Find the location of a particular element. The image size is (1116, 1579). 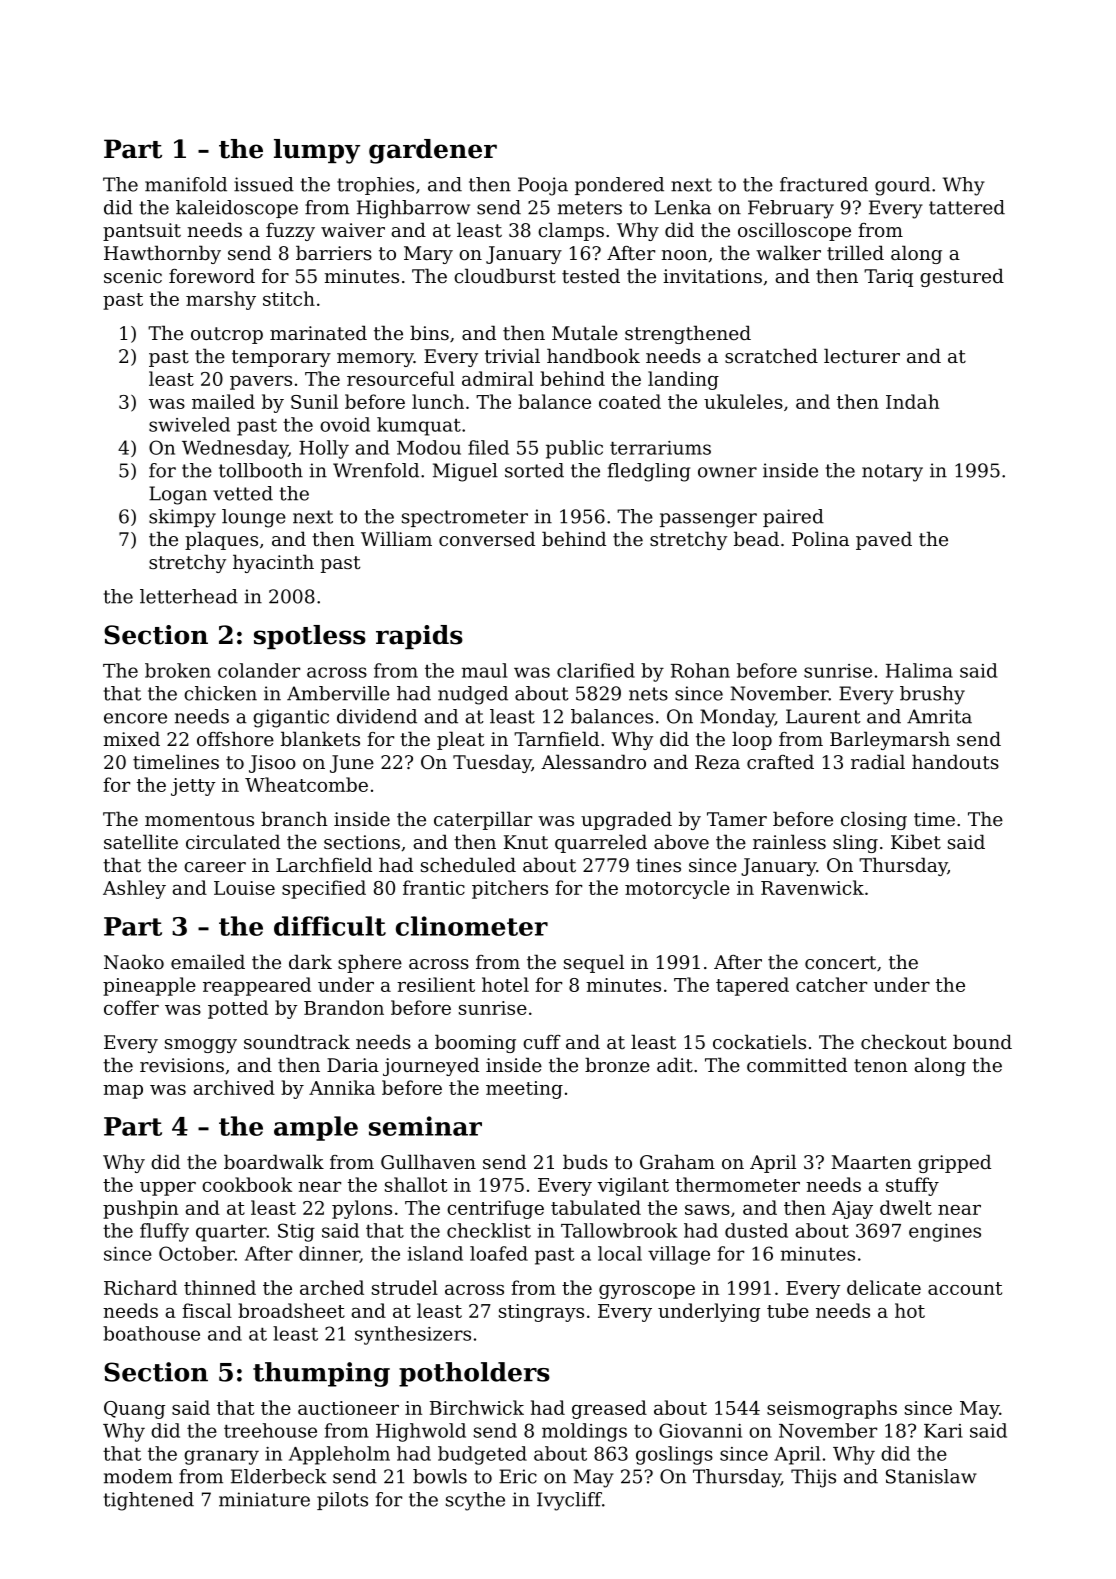

manifold is located at coordinates (186, 184).
